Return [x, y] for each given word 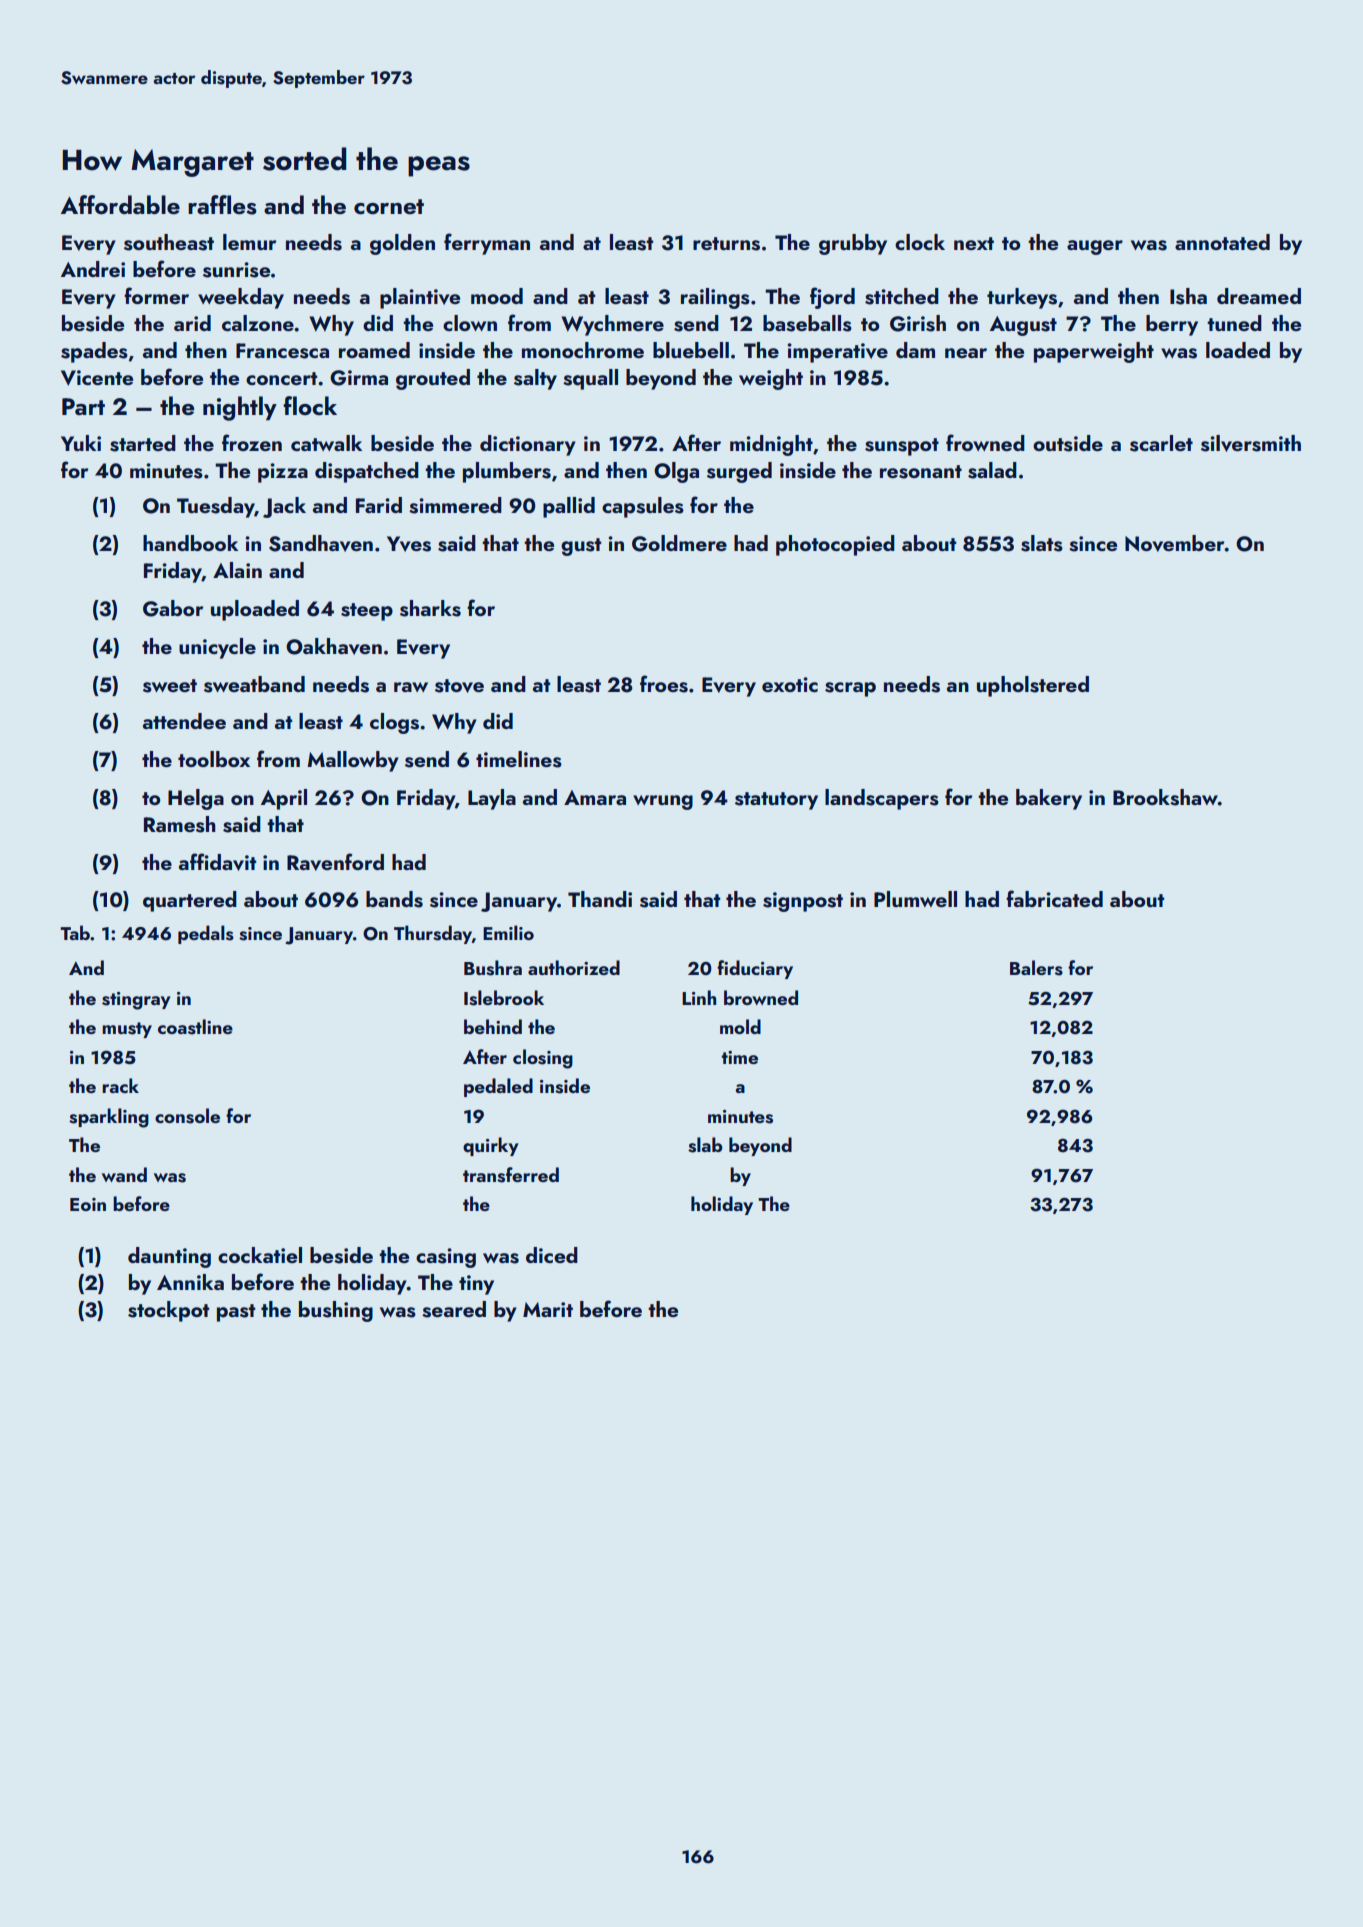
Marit [548, 1309]
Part [83, 406]
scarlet [1161, 443]
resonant [921, 472]
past [236, 1313]
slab [705, 1145]
